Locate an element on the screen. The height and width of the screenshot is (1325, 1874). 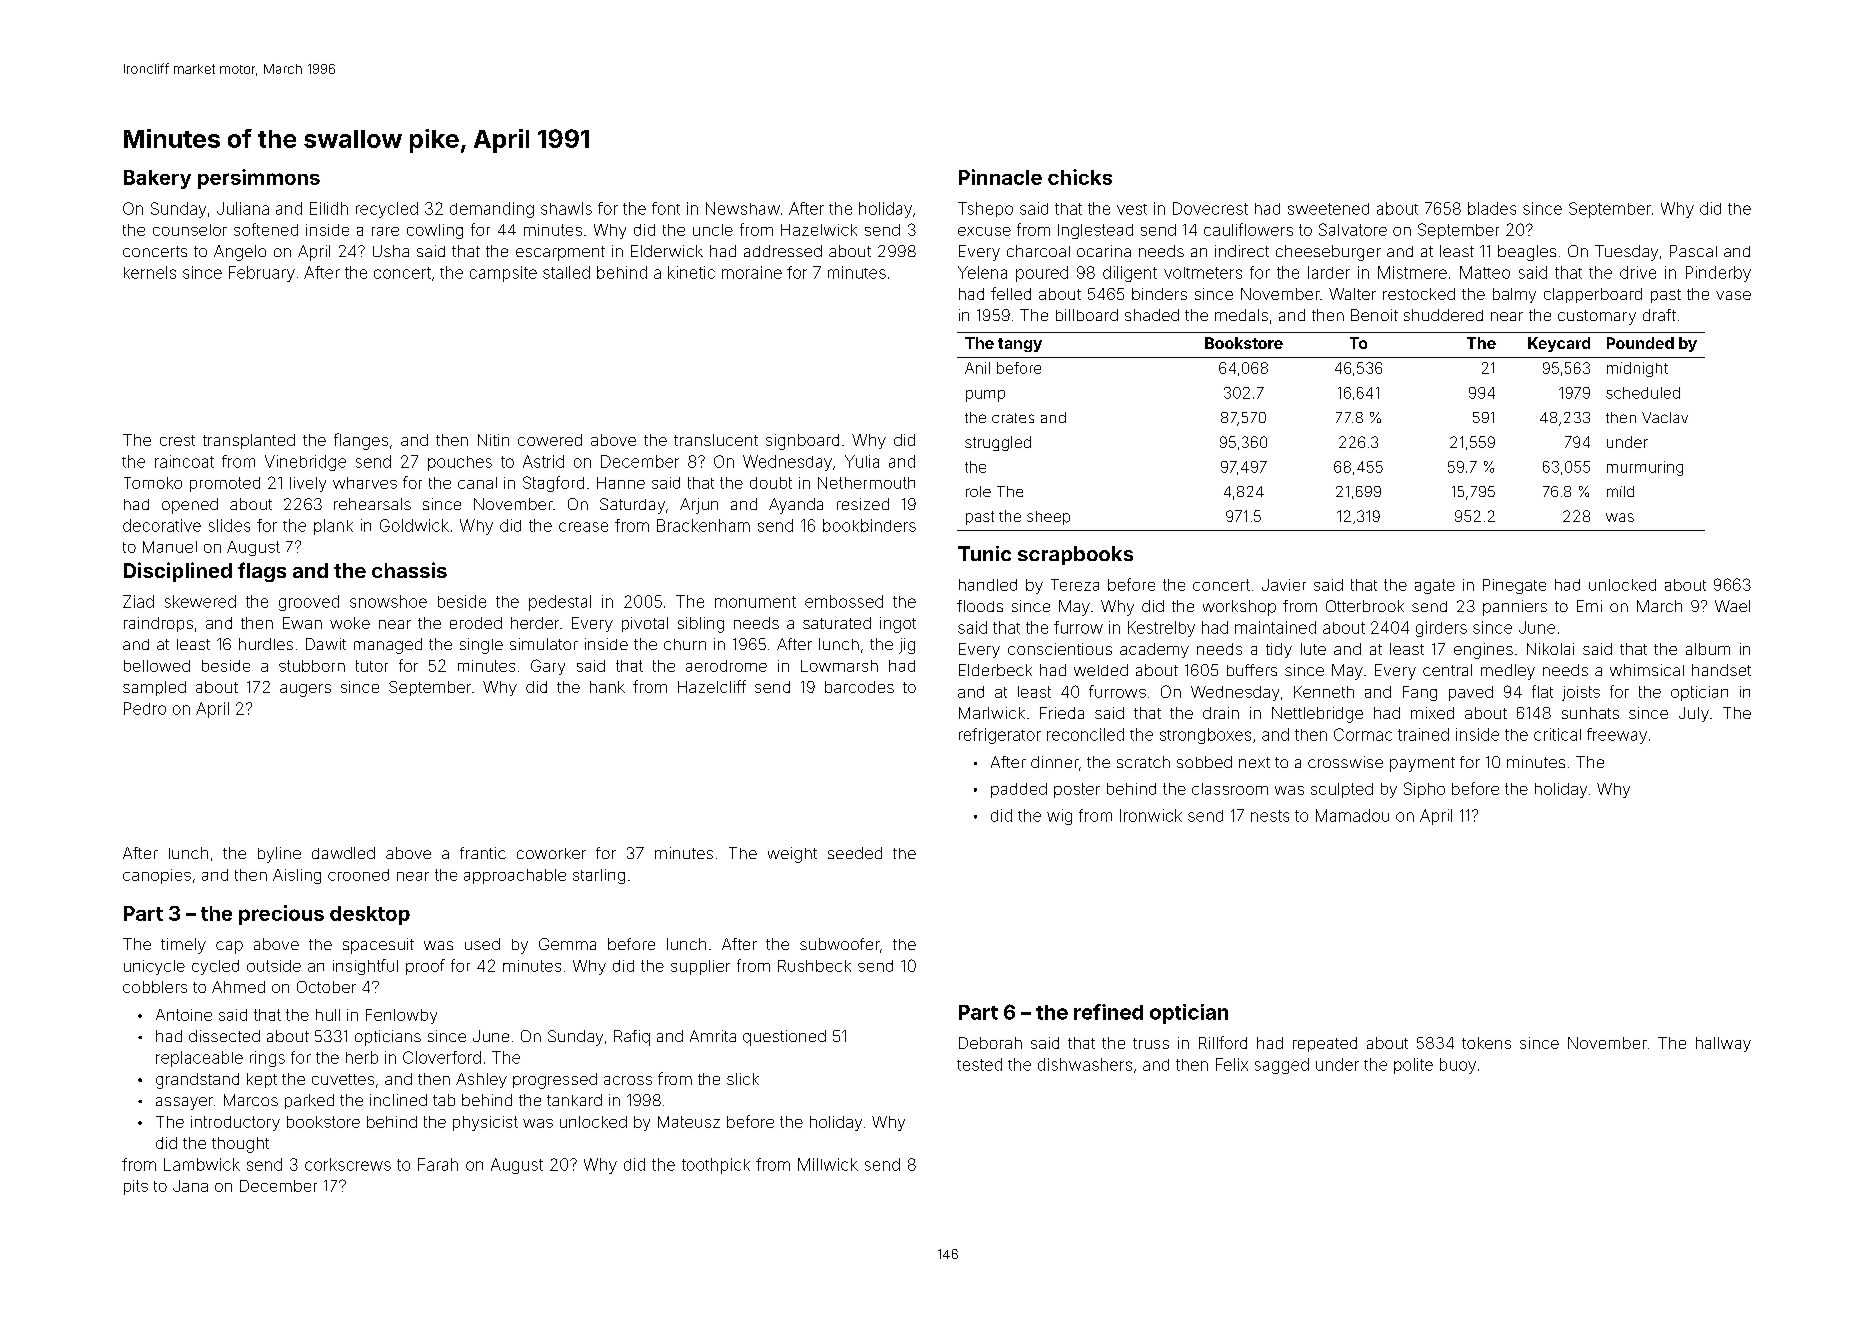
translucent is located at coordinates (716, 440).
